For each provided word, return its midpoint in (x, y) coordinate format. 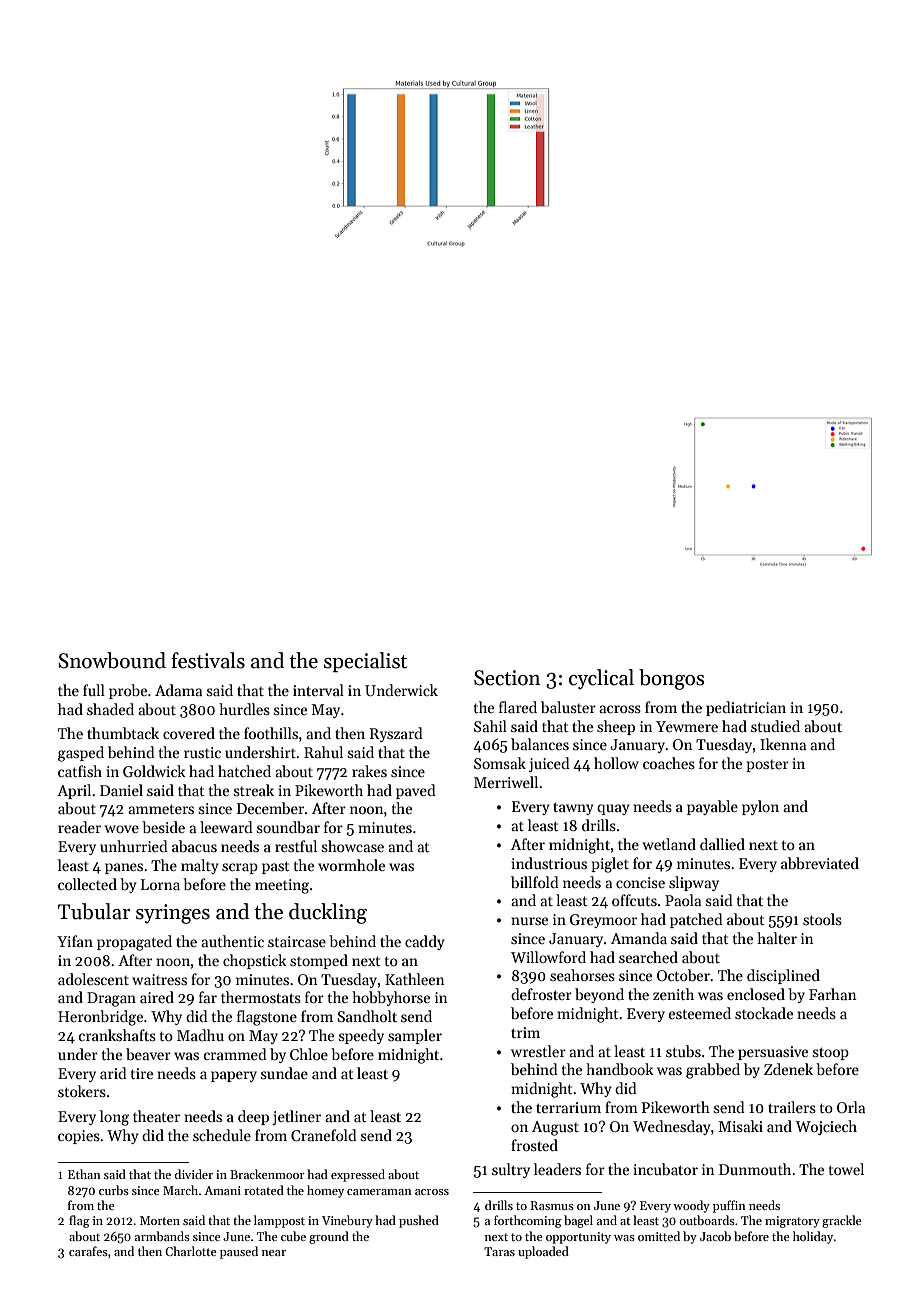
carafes (88, 1251)
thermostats (261, 997)
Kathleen (415, 979)
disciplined (783, 976)
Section (507, 678)
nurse (529, 921)
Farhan (833, 994)
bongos (672, 679)
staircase (297, 941)
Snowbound (112, 660)
